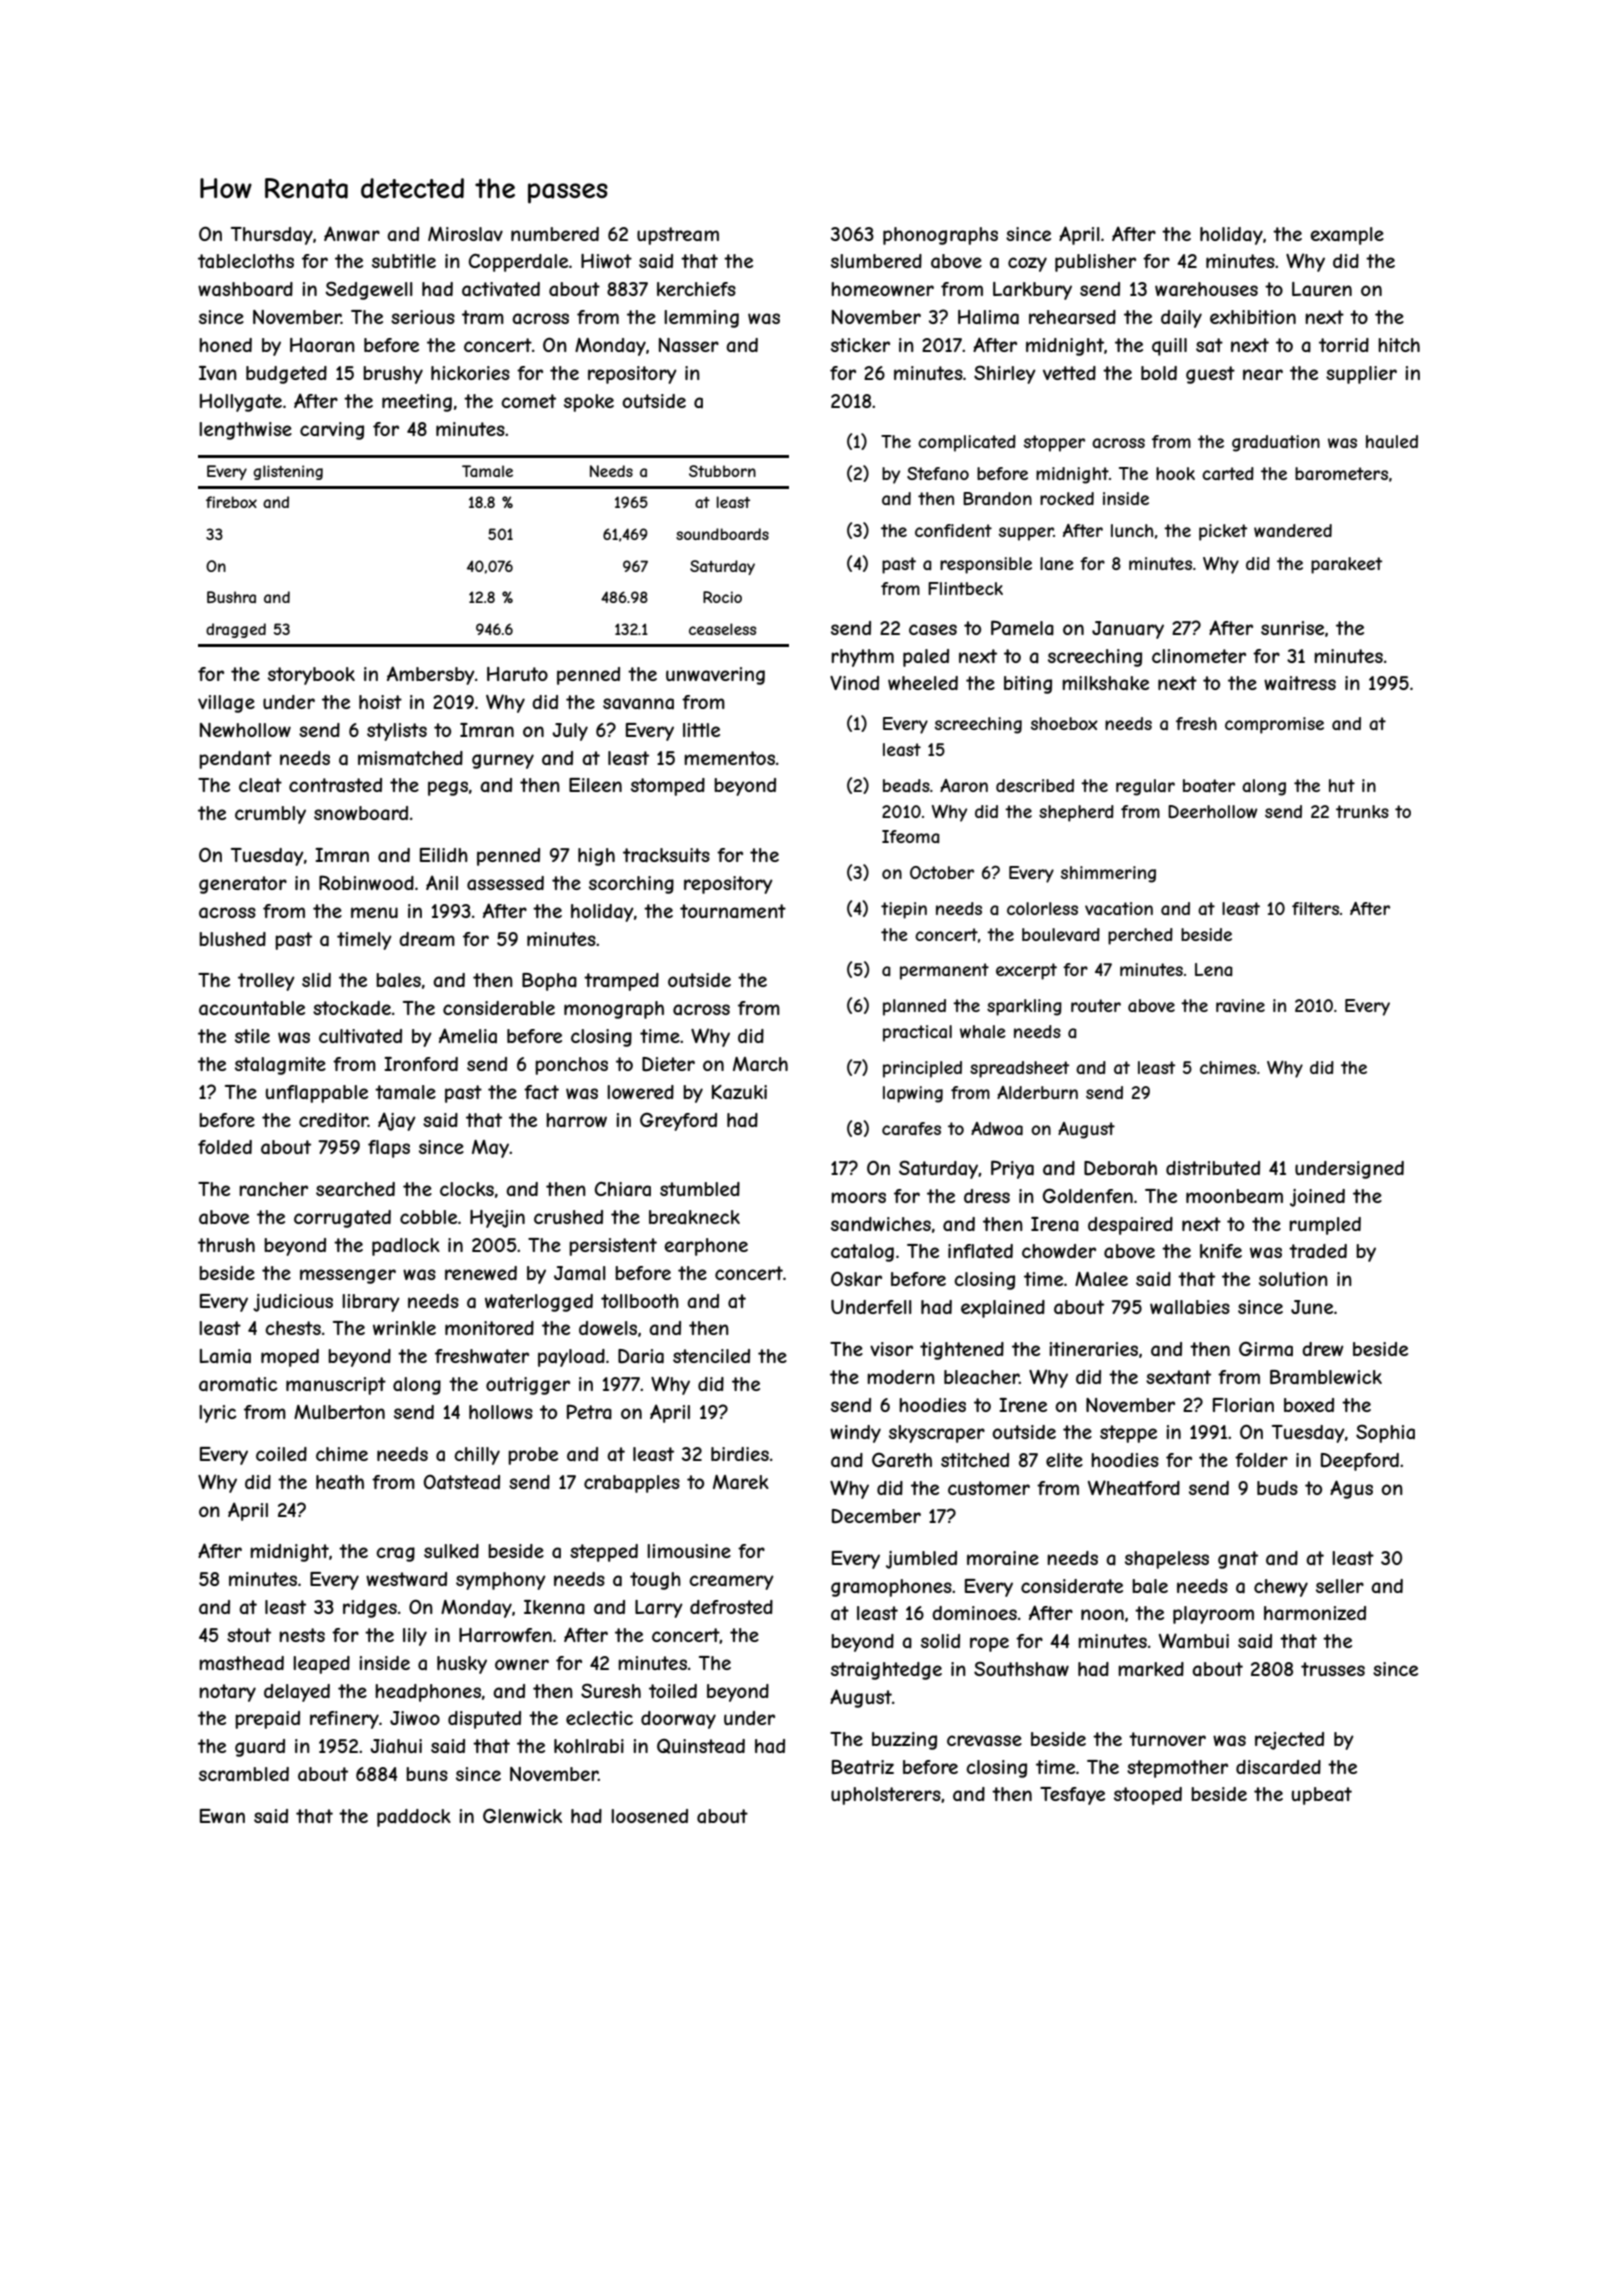  What do you see at coordinates (1315, 1613) in the document?
I see `harmonized` at bounding box center [1315, 1613].
